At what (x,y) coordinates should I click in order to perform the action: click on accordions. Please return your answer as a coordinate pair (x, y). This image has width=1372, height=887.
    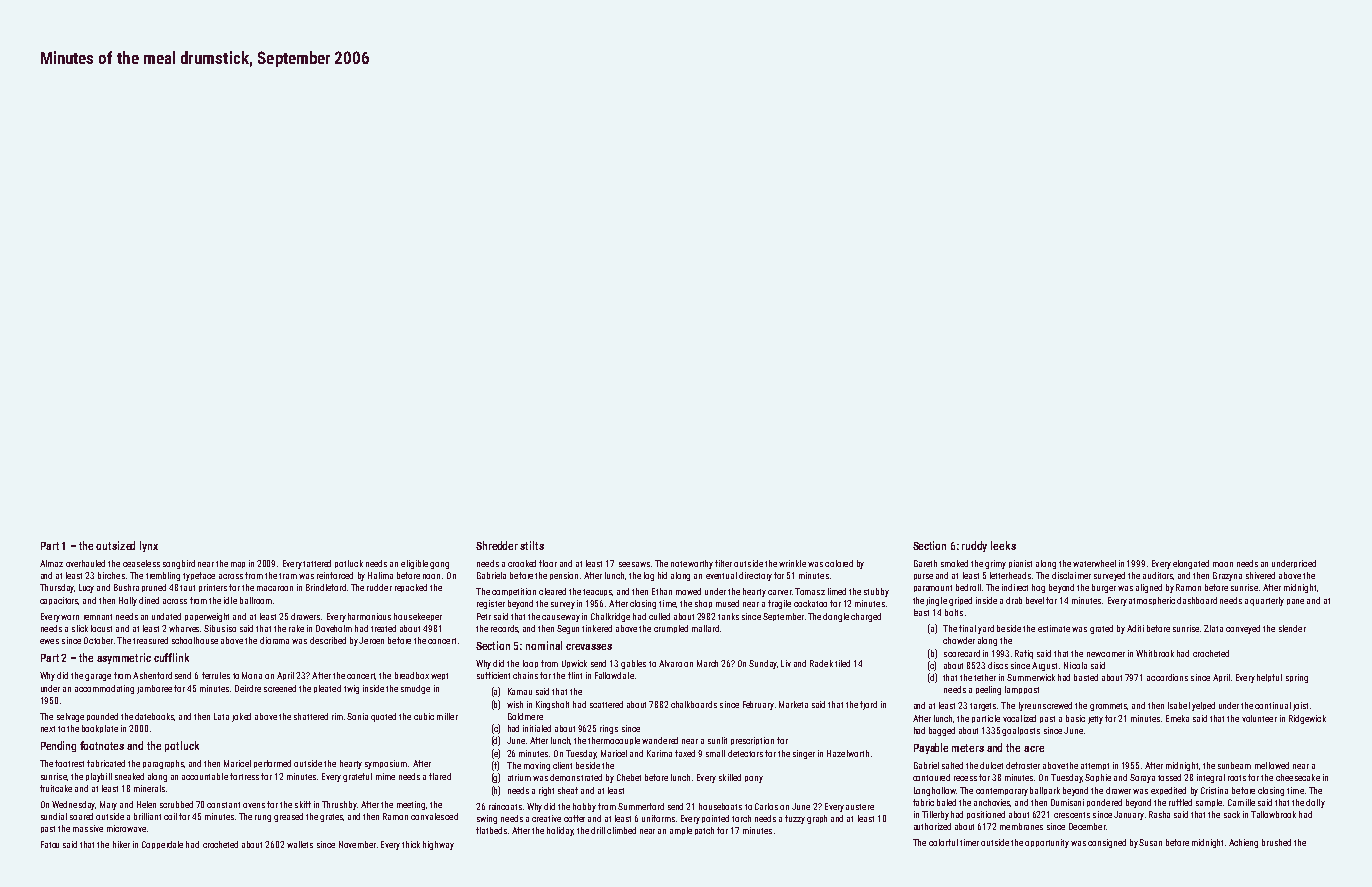
    Looking at the image, I should click on (1167, 677).
